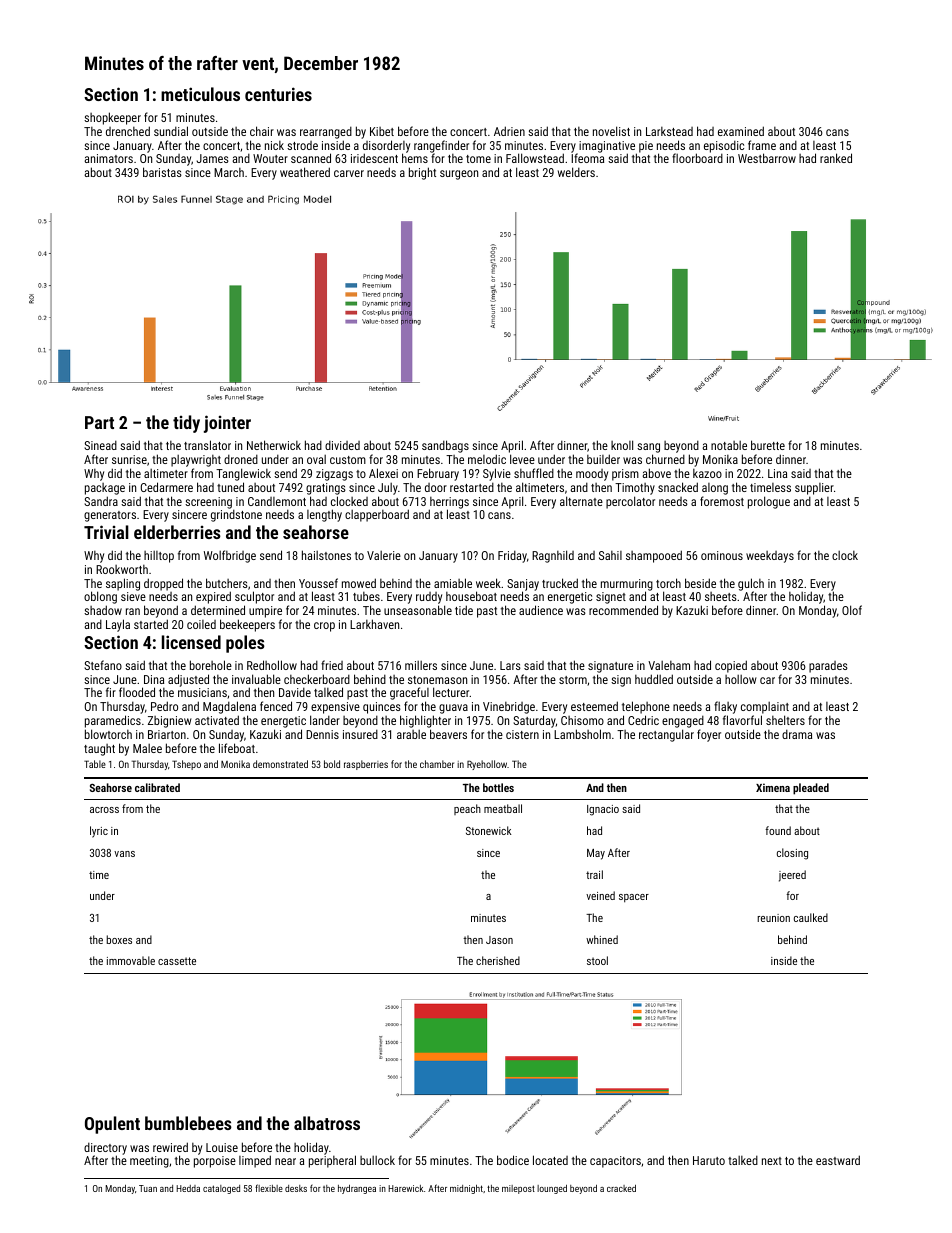 The image size is (952, 1233). I want to click on surgeon, so click(459, 175).
